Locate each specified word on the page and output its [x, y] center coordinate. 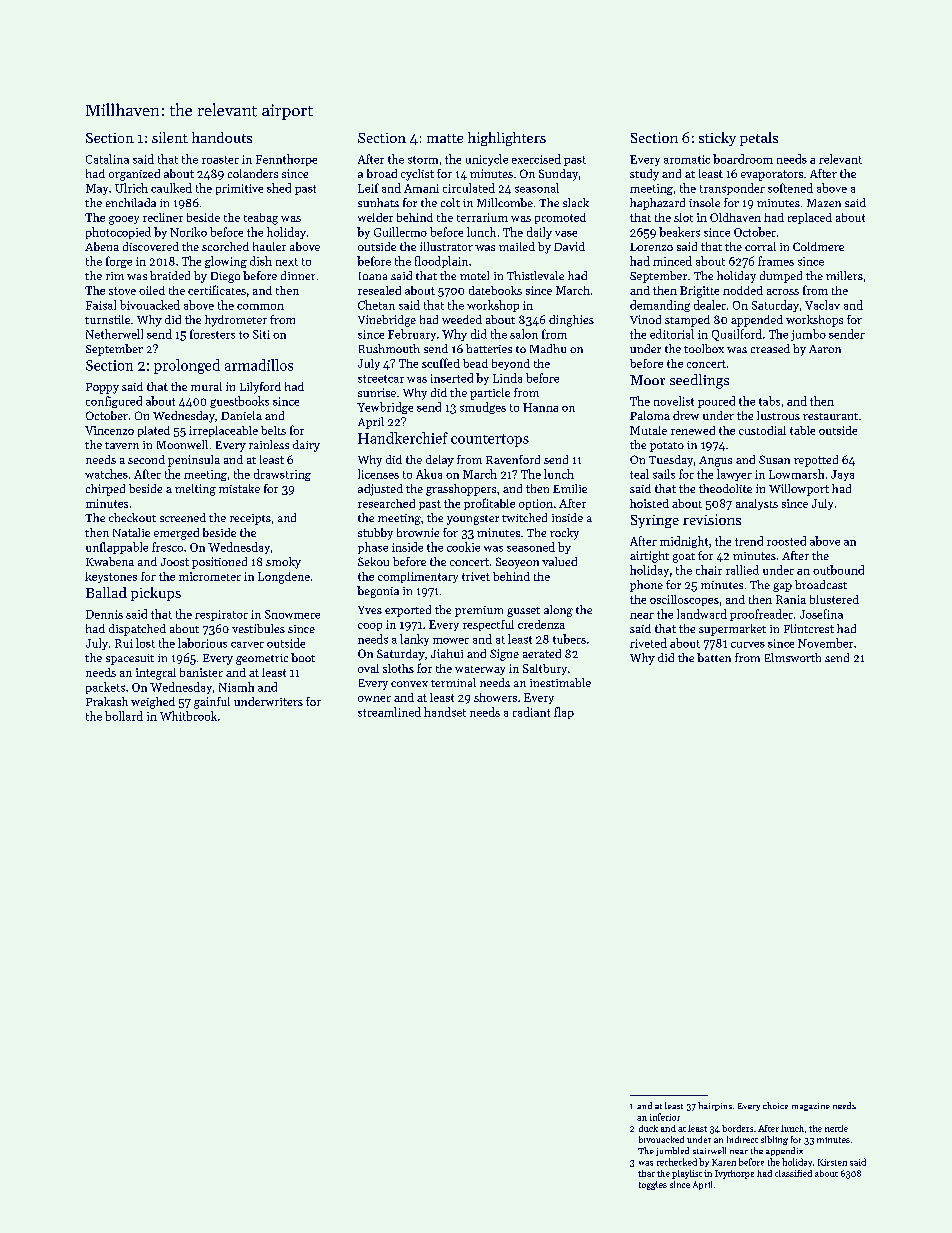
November [825, 643]
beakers [679, 232]
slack [576, 202]
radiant [531, 712]
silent [170, 137]
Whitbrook [188, 716]
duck [648, 1128]
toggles [653, 1185]
